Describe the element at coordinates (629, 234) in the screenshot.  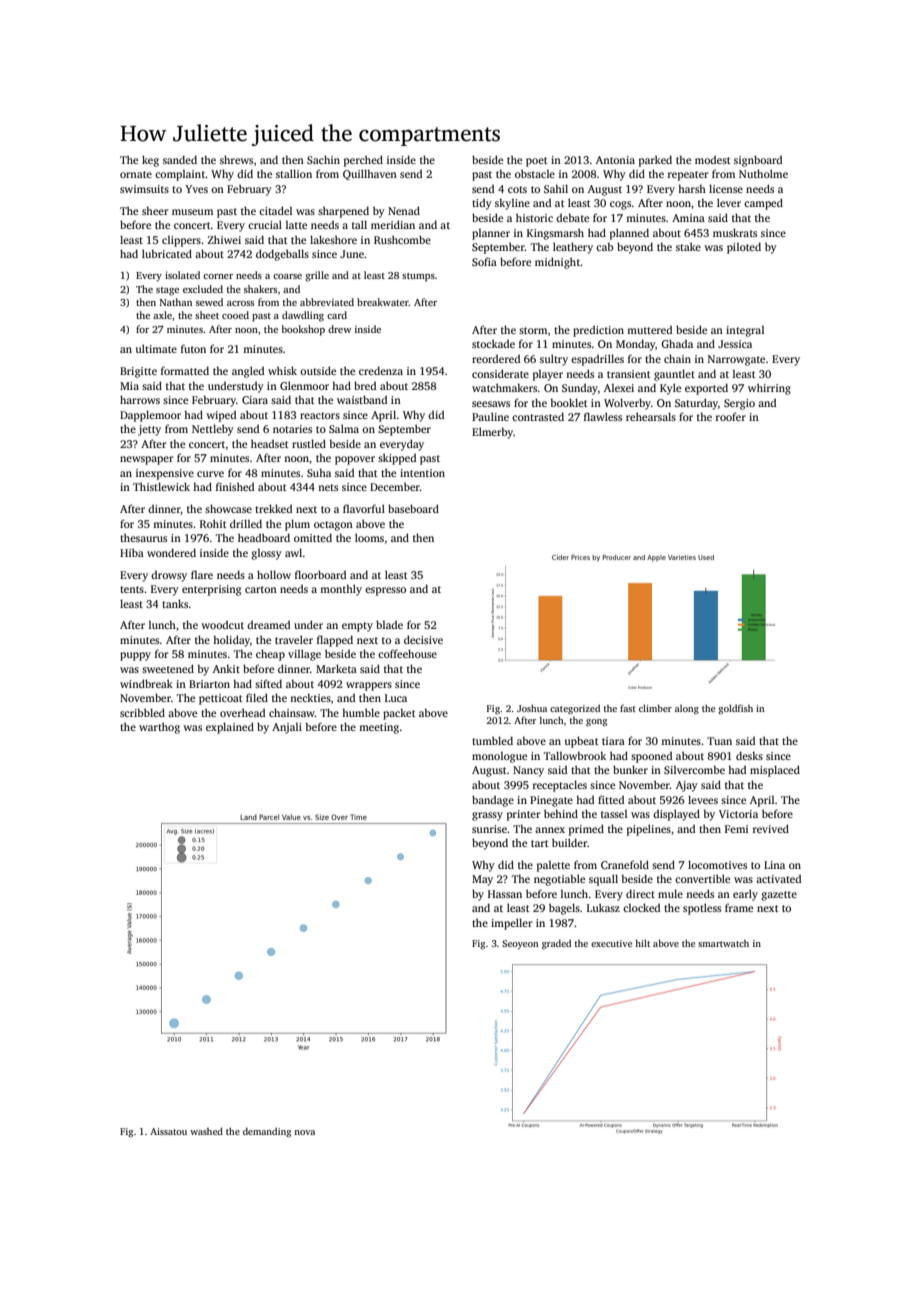
I see `planned` at that location.
